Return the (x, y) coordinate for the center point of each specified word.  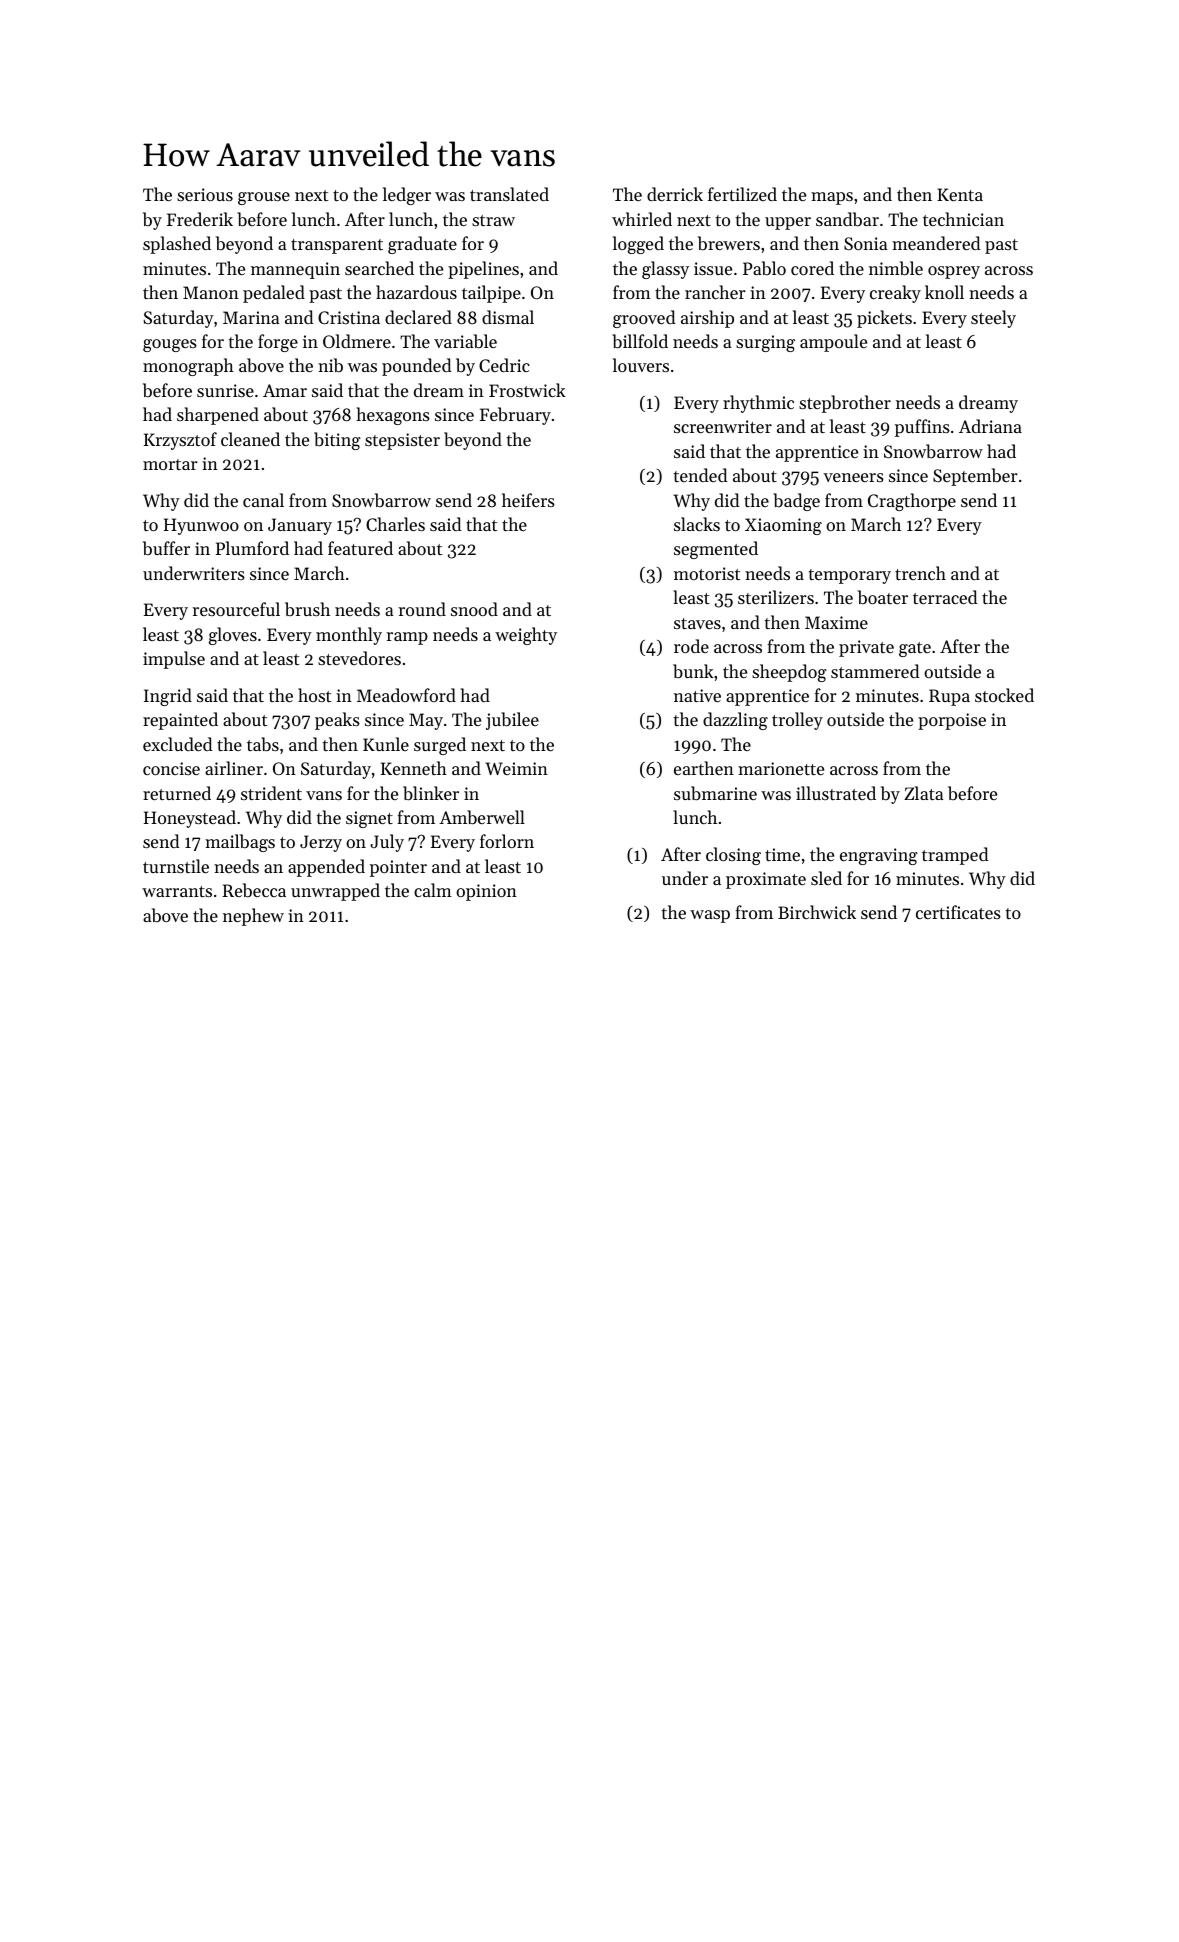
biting (337, 441)
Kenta (960, 194)
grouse (264, 198)
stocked (1004, 695)
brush (307, 609)
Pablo (764, 268)
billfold (640, 341)
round (422, 609)
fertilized (742, 194)
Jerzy (321, 843)
